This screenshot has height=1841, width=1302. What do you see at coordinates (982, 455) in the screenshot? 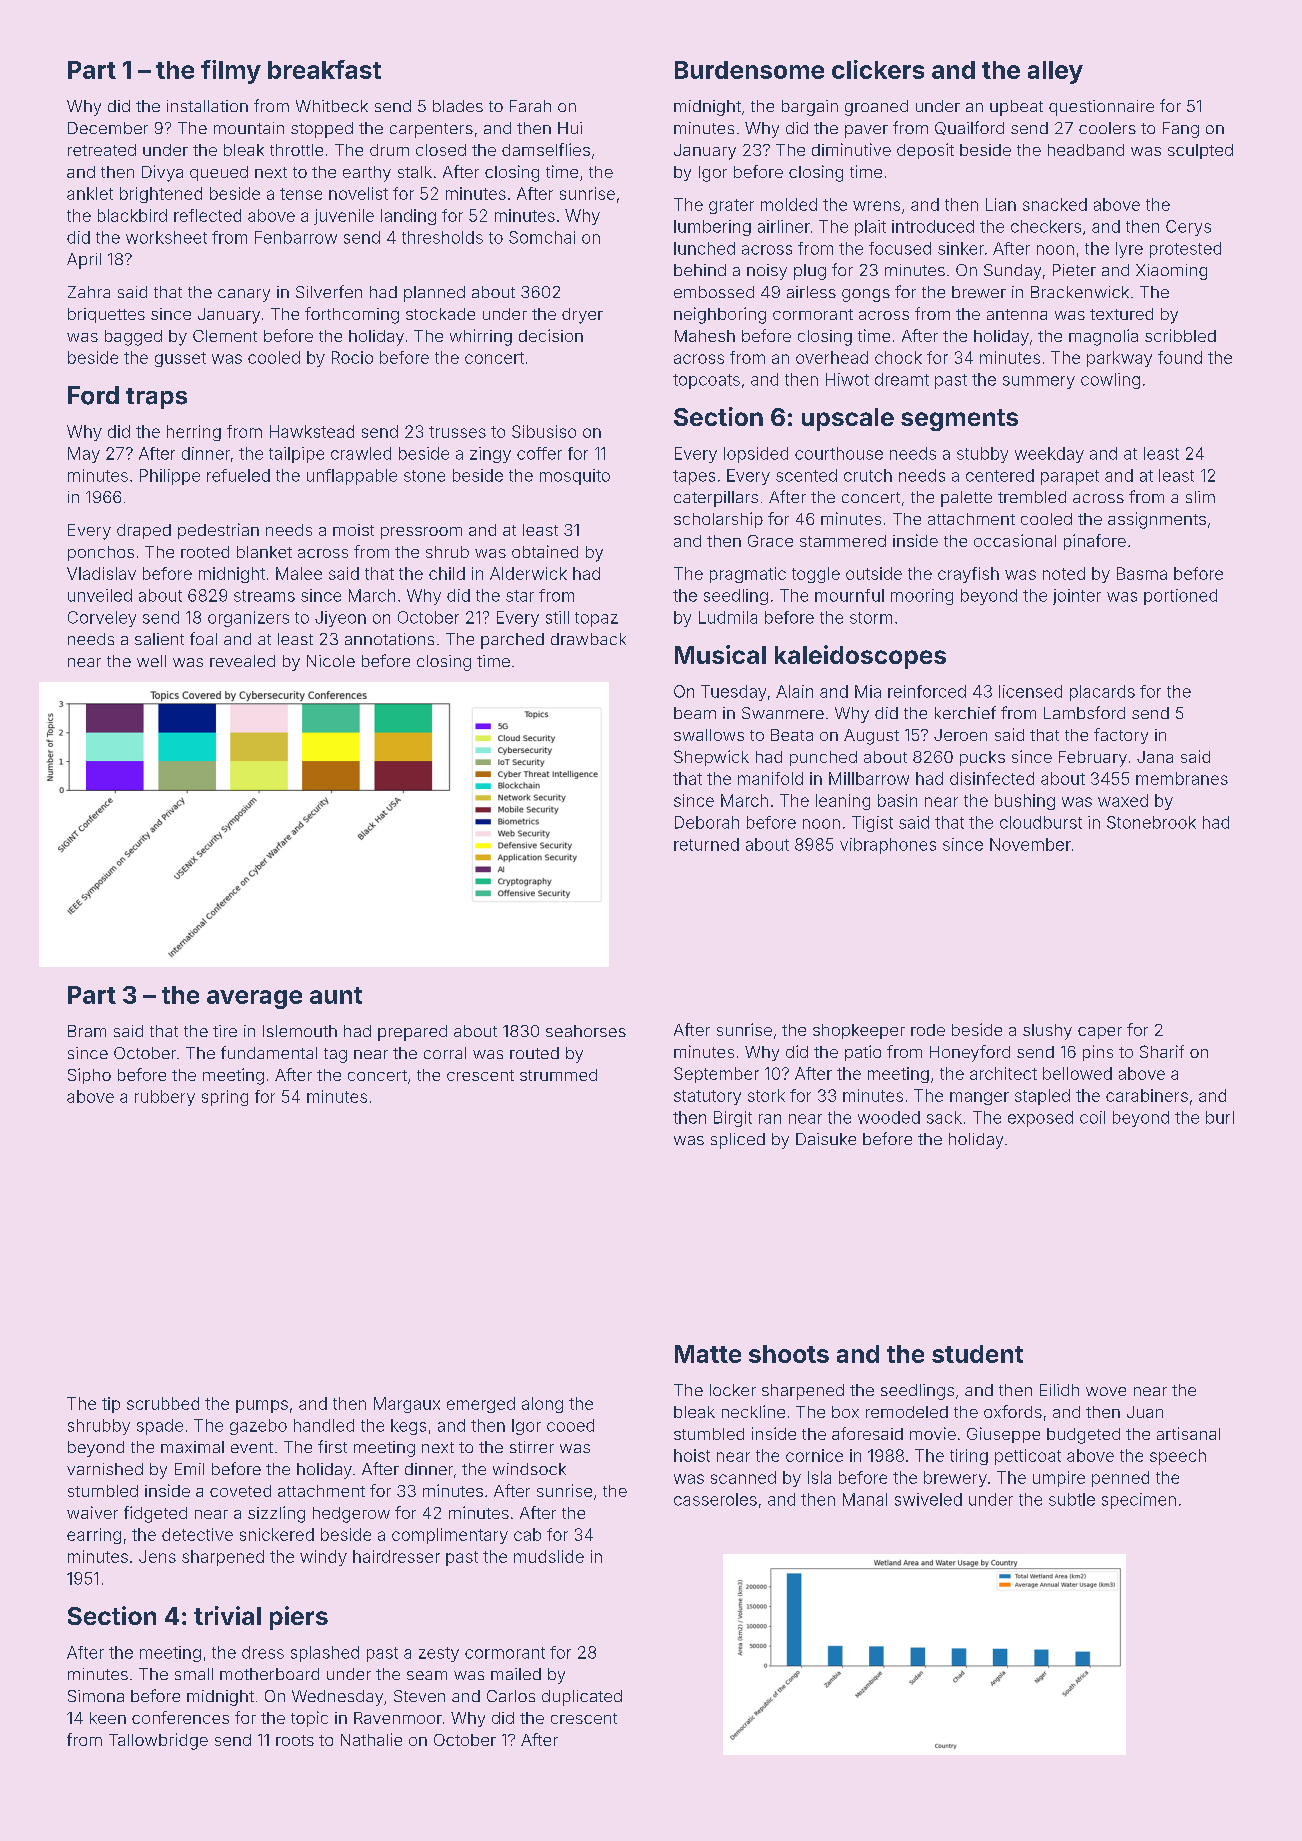
I see `stubby` at bounding box center [982, 455].
